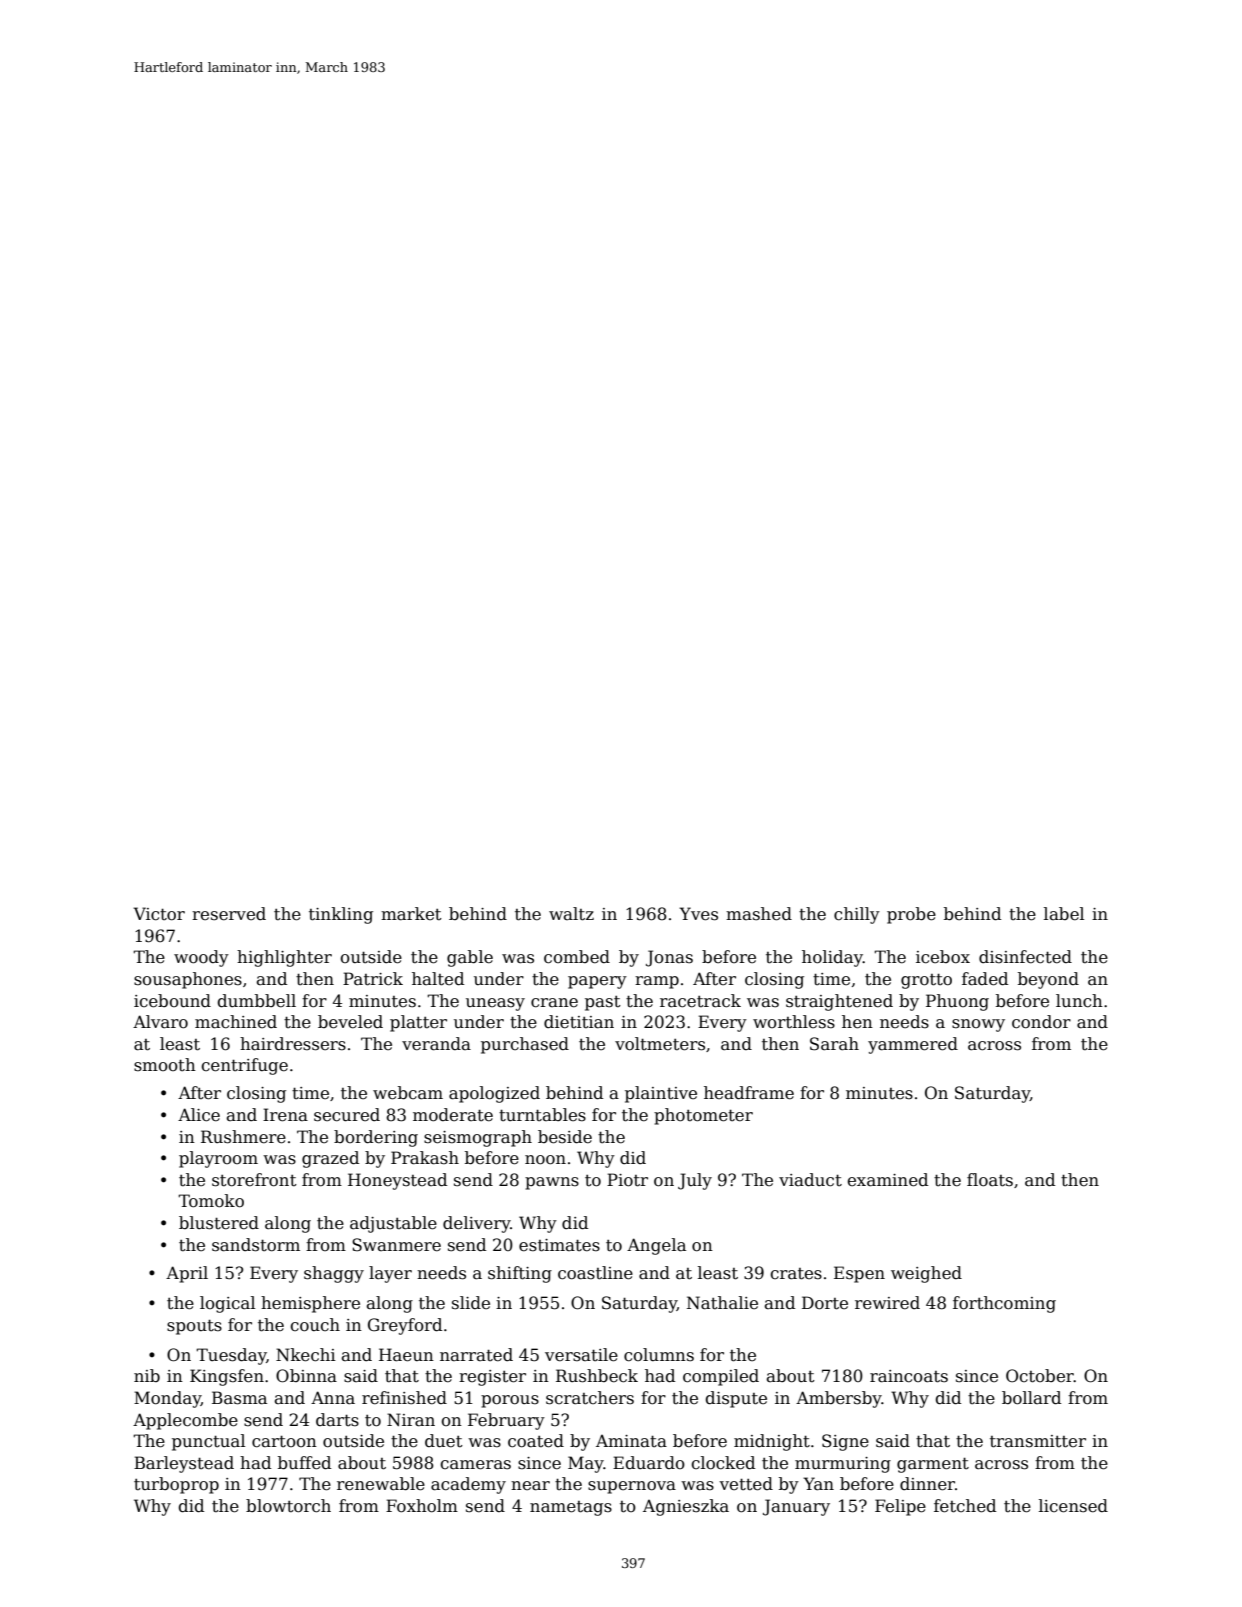  I want to click on examined, so click(887, 1180).
